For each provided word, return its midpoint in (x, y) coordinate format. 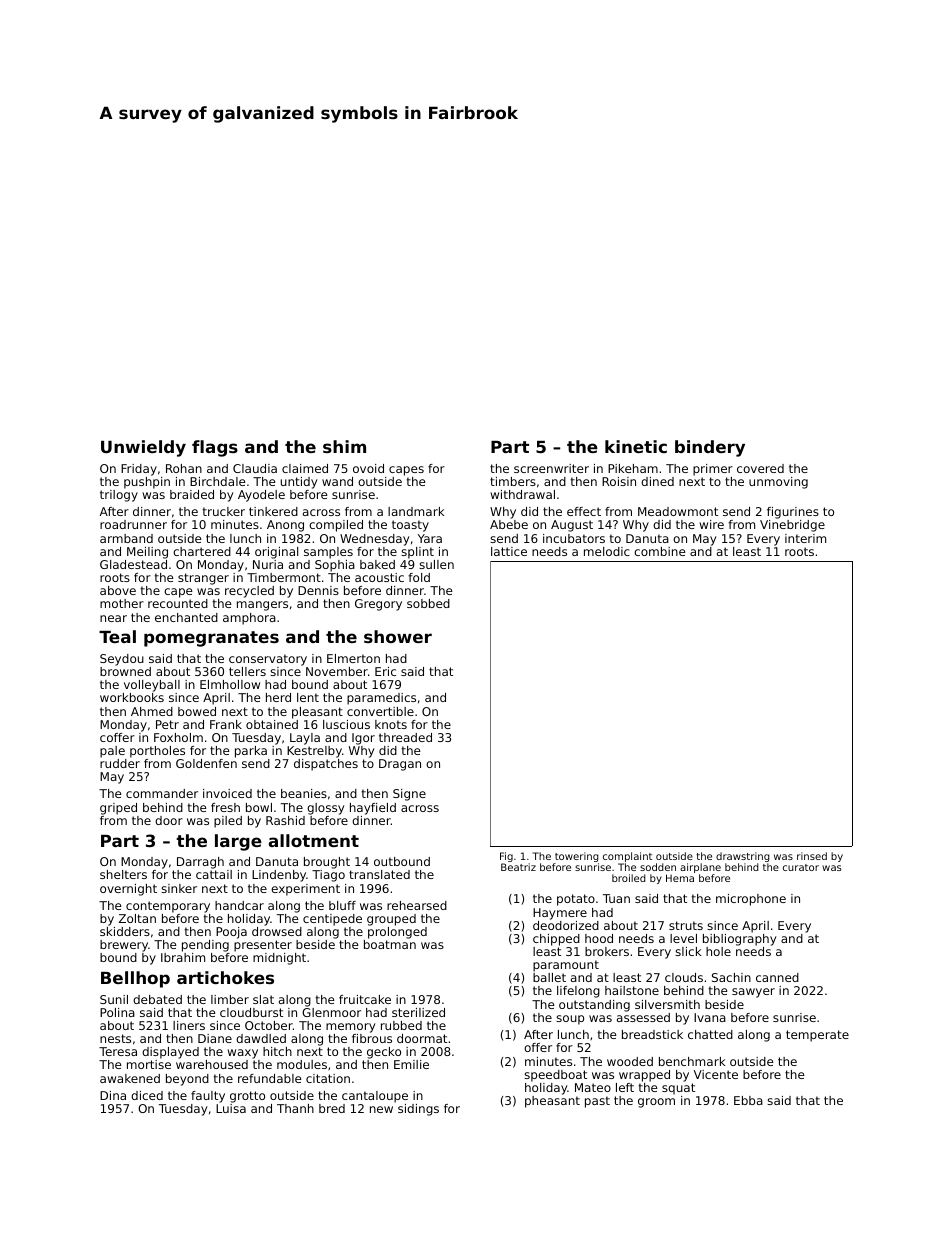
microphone (751, 900)
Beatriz (518, 867)
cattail (214, 874)
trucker (223, 511)
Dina (113, 1095)
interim (805, 538)
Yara (430, 538)
